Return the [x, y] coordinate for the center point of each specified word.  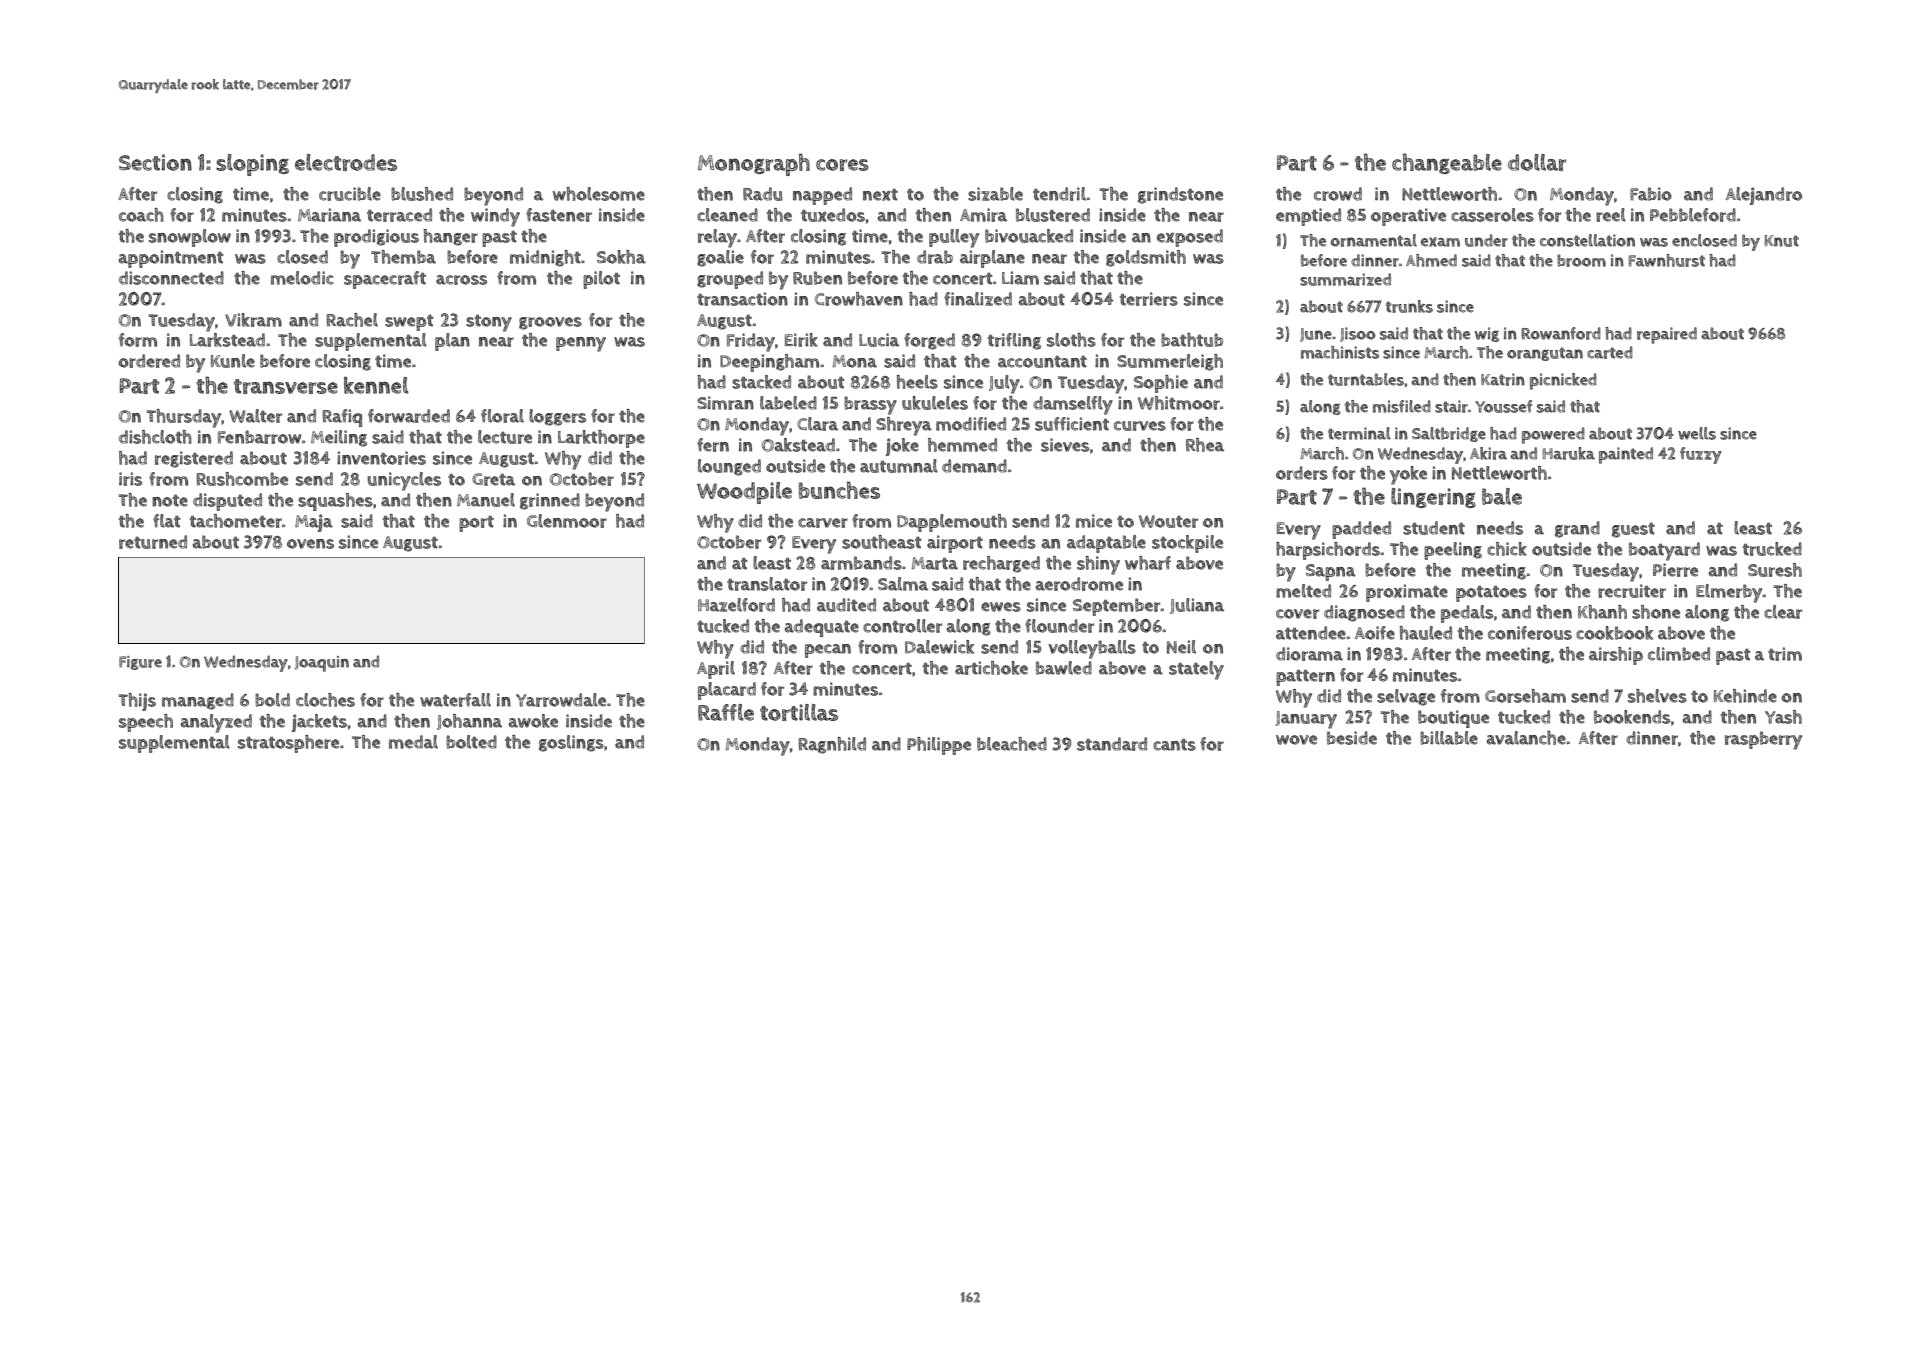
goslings [571, 743]
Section [155, 162]
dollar [1537, 162]
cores [842, 165]
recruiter [1632, 591]
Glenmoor [567, 521]
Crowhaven [859, 299]
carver [823, 523]
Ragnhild [832, 745]
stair [1451, 406]
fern [713, 445]
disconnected [171, 278]
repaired [1667, 335]
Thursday [183, 418]
